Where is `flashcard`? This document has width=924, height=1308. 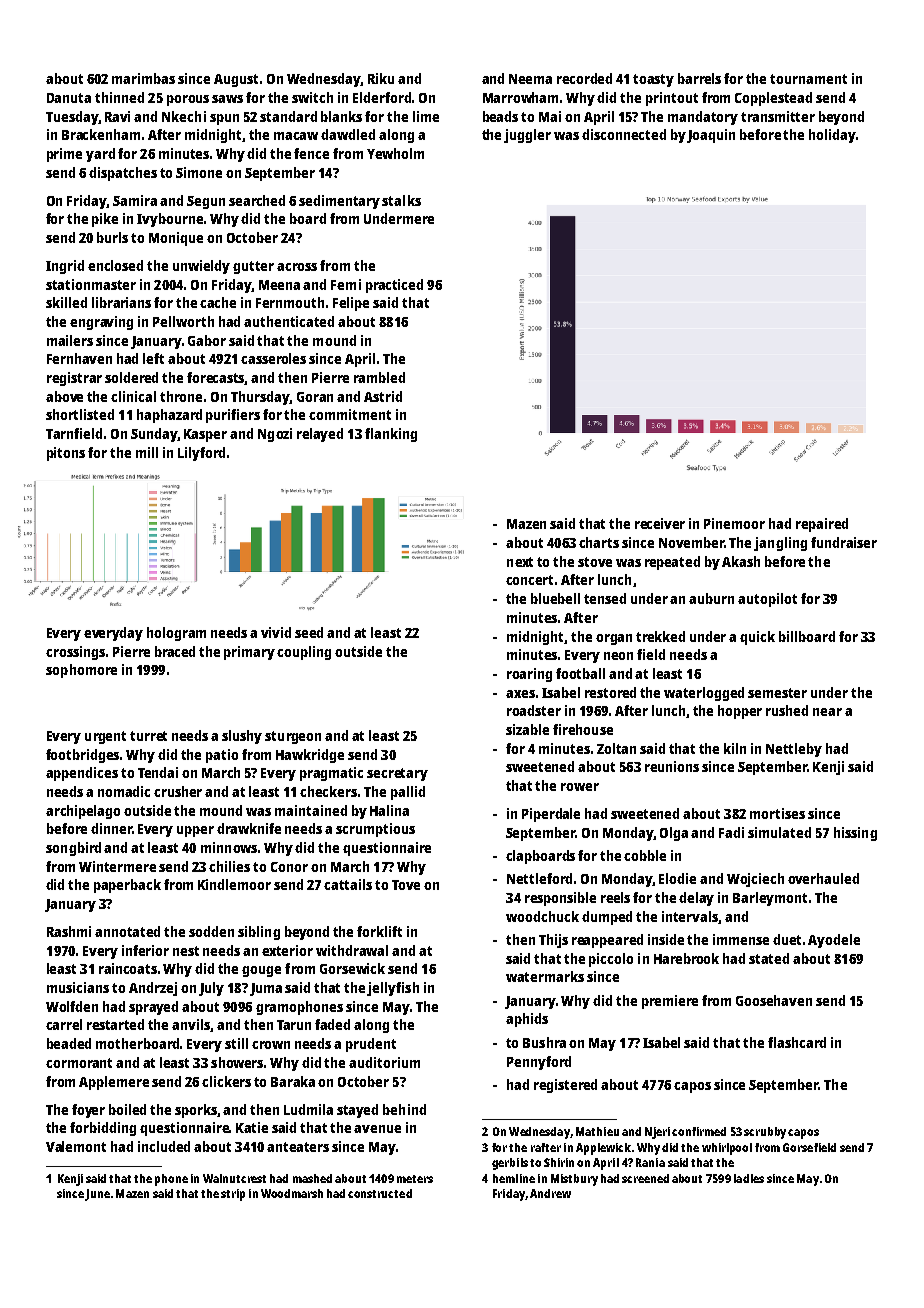
flashcard is located at coordinates (797, 1042).
